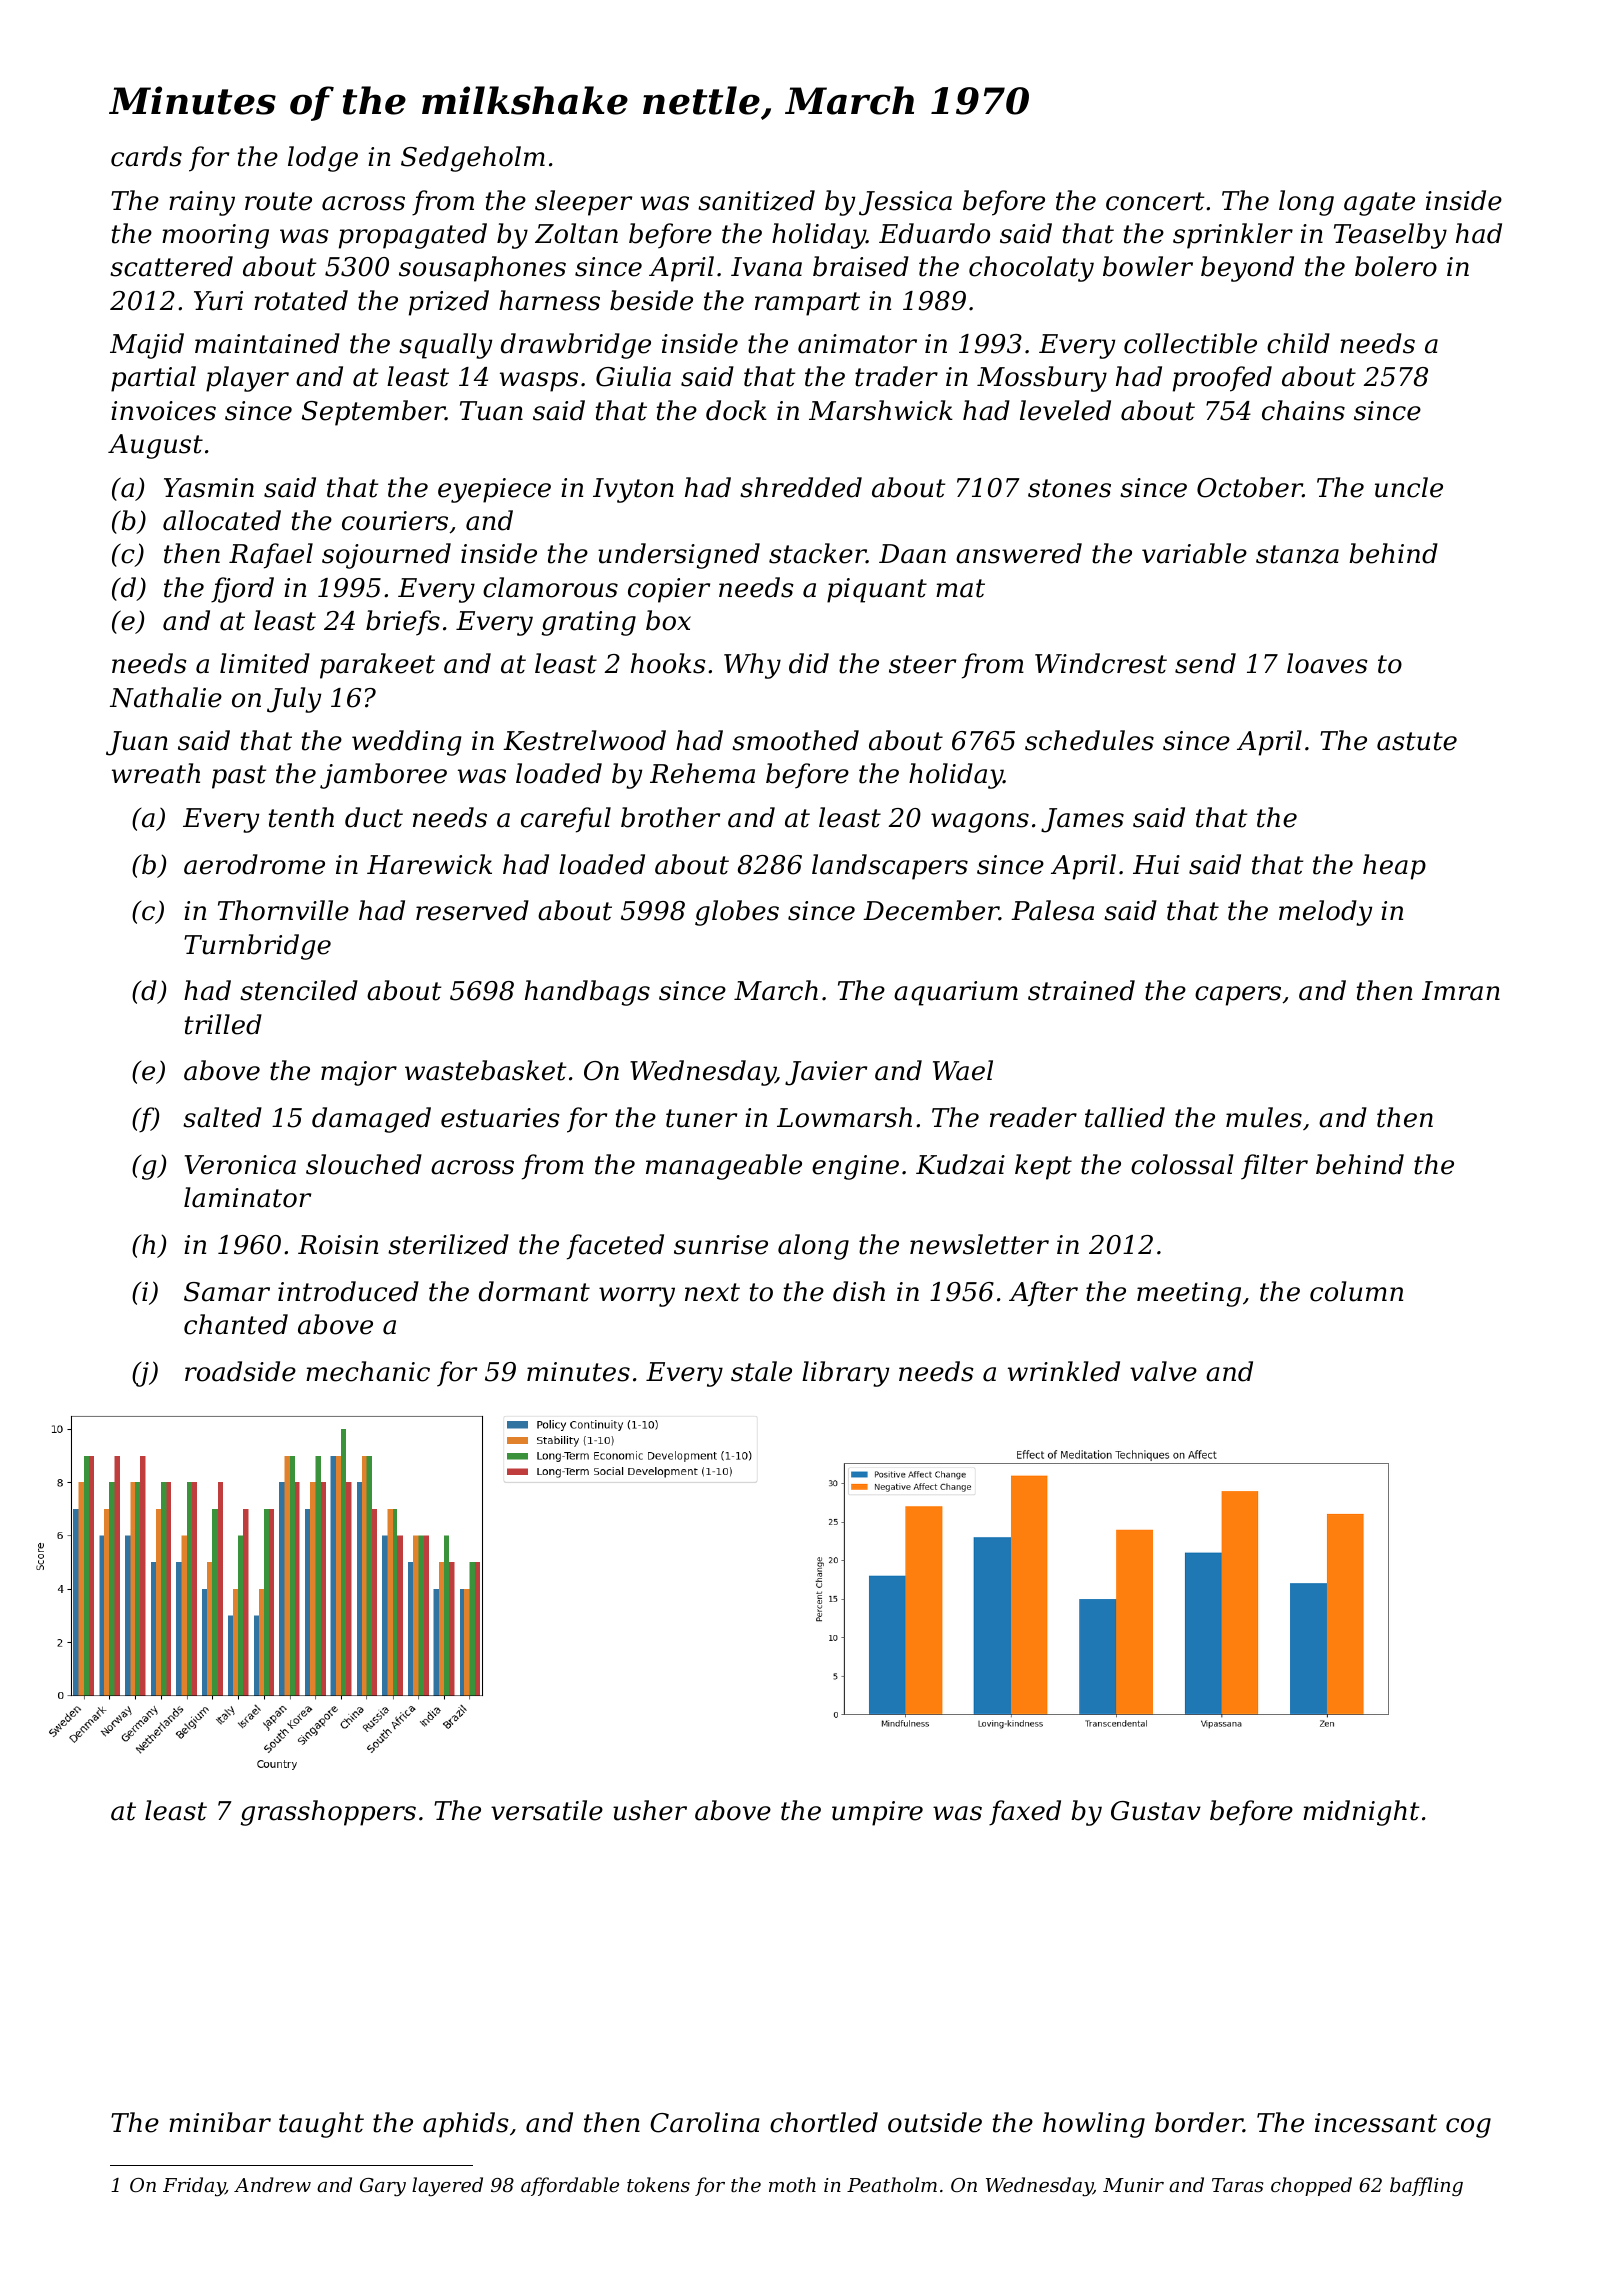 The height and width of the page is (2292, 1620). What do you see at coordinates (1156, 1811) in the page?
I see `Gustav` at bounding box center [1156, 1811].
